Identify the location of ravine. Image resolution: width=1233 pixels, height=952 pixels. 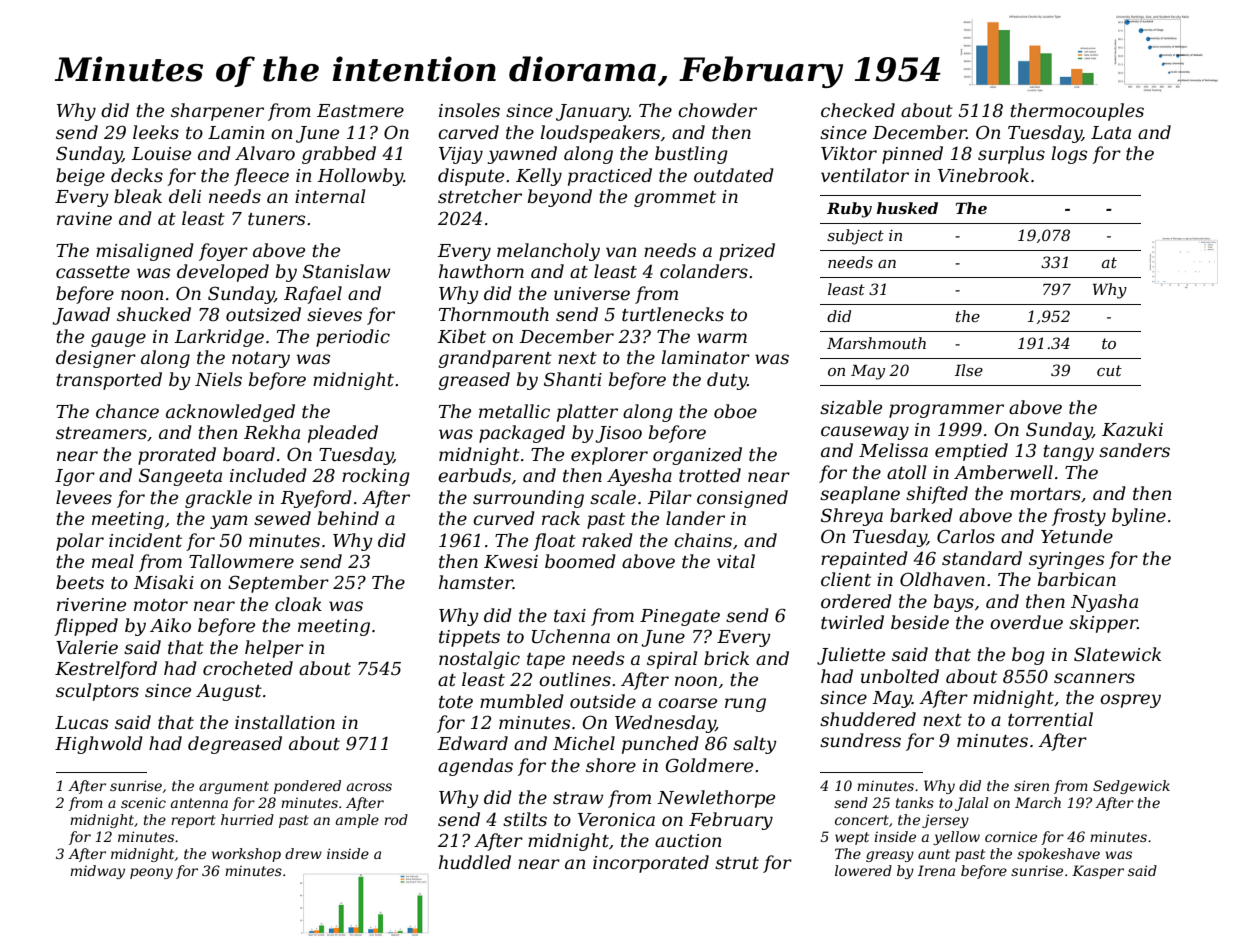
(84, 219).
